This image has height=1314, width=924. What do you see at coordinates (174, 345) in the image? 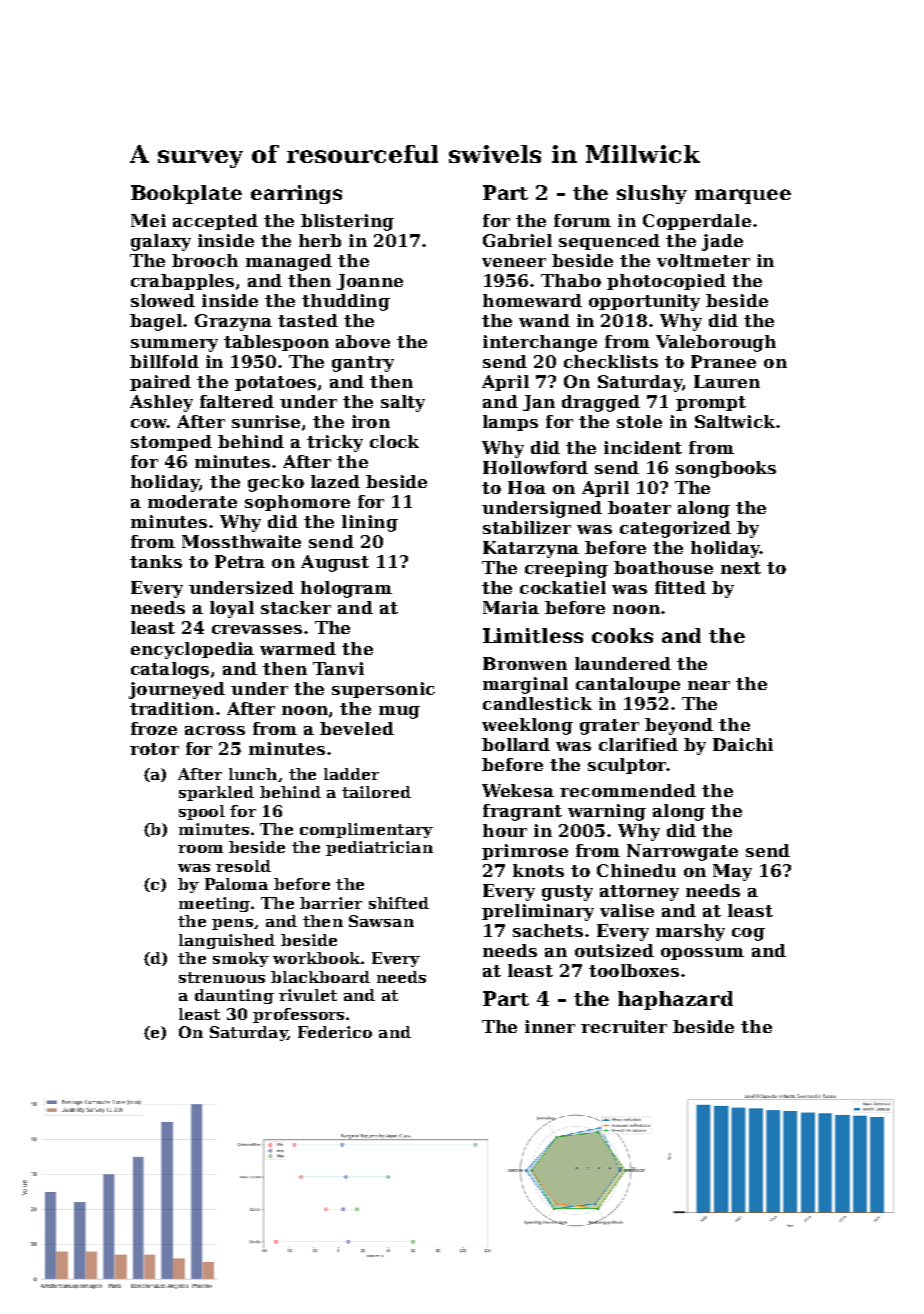
I see `summery` at bounding box center [174, 345].
